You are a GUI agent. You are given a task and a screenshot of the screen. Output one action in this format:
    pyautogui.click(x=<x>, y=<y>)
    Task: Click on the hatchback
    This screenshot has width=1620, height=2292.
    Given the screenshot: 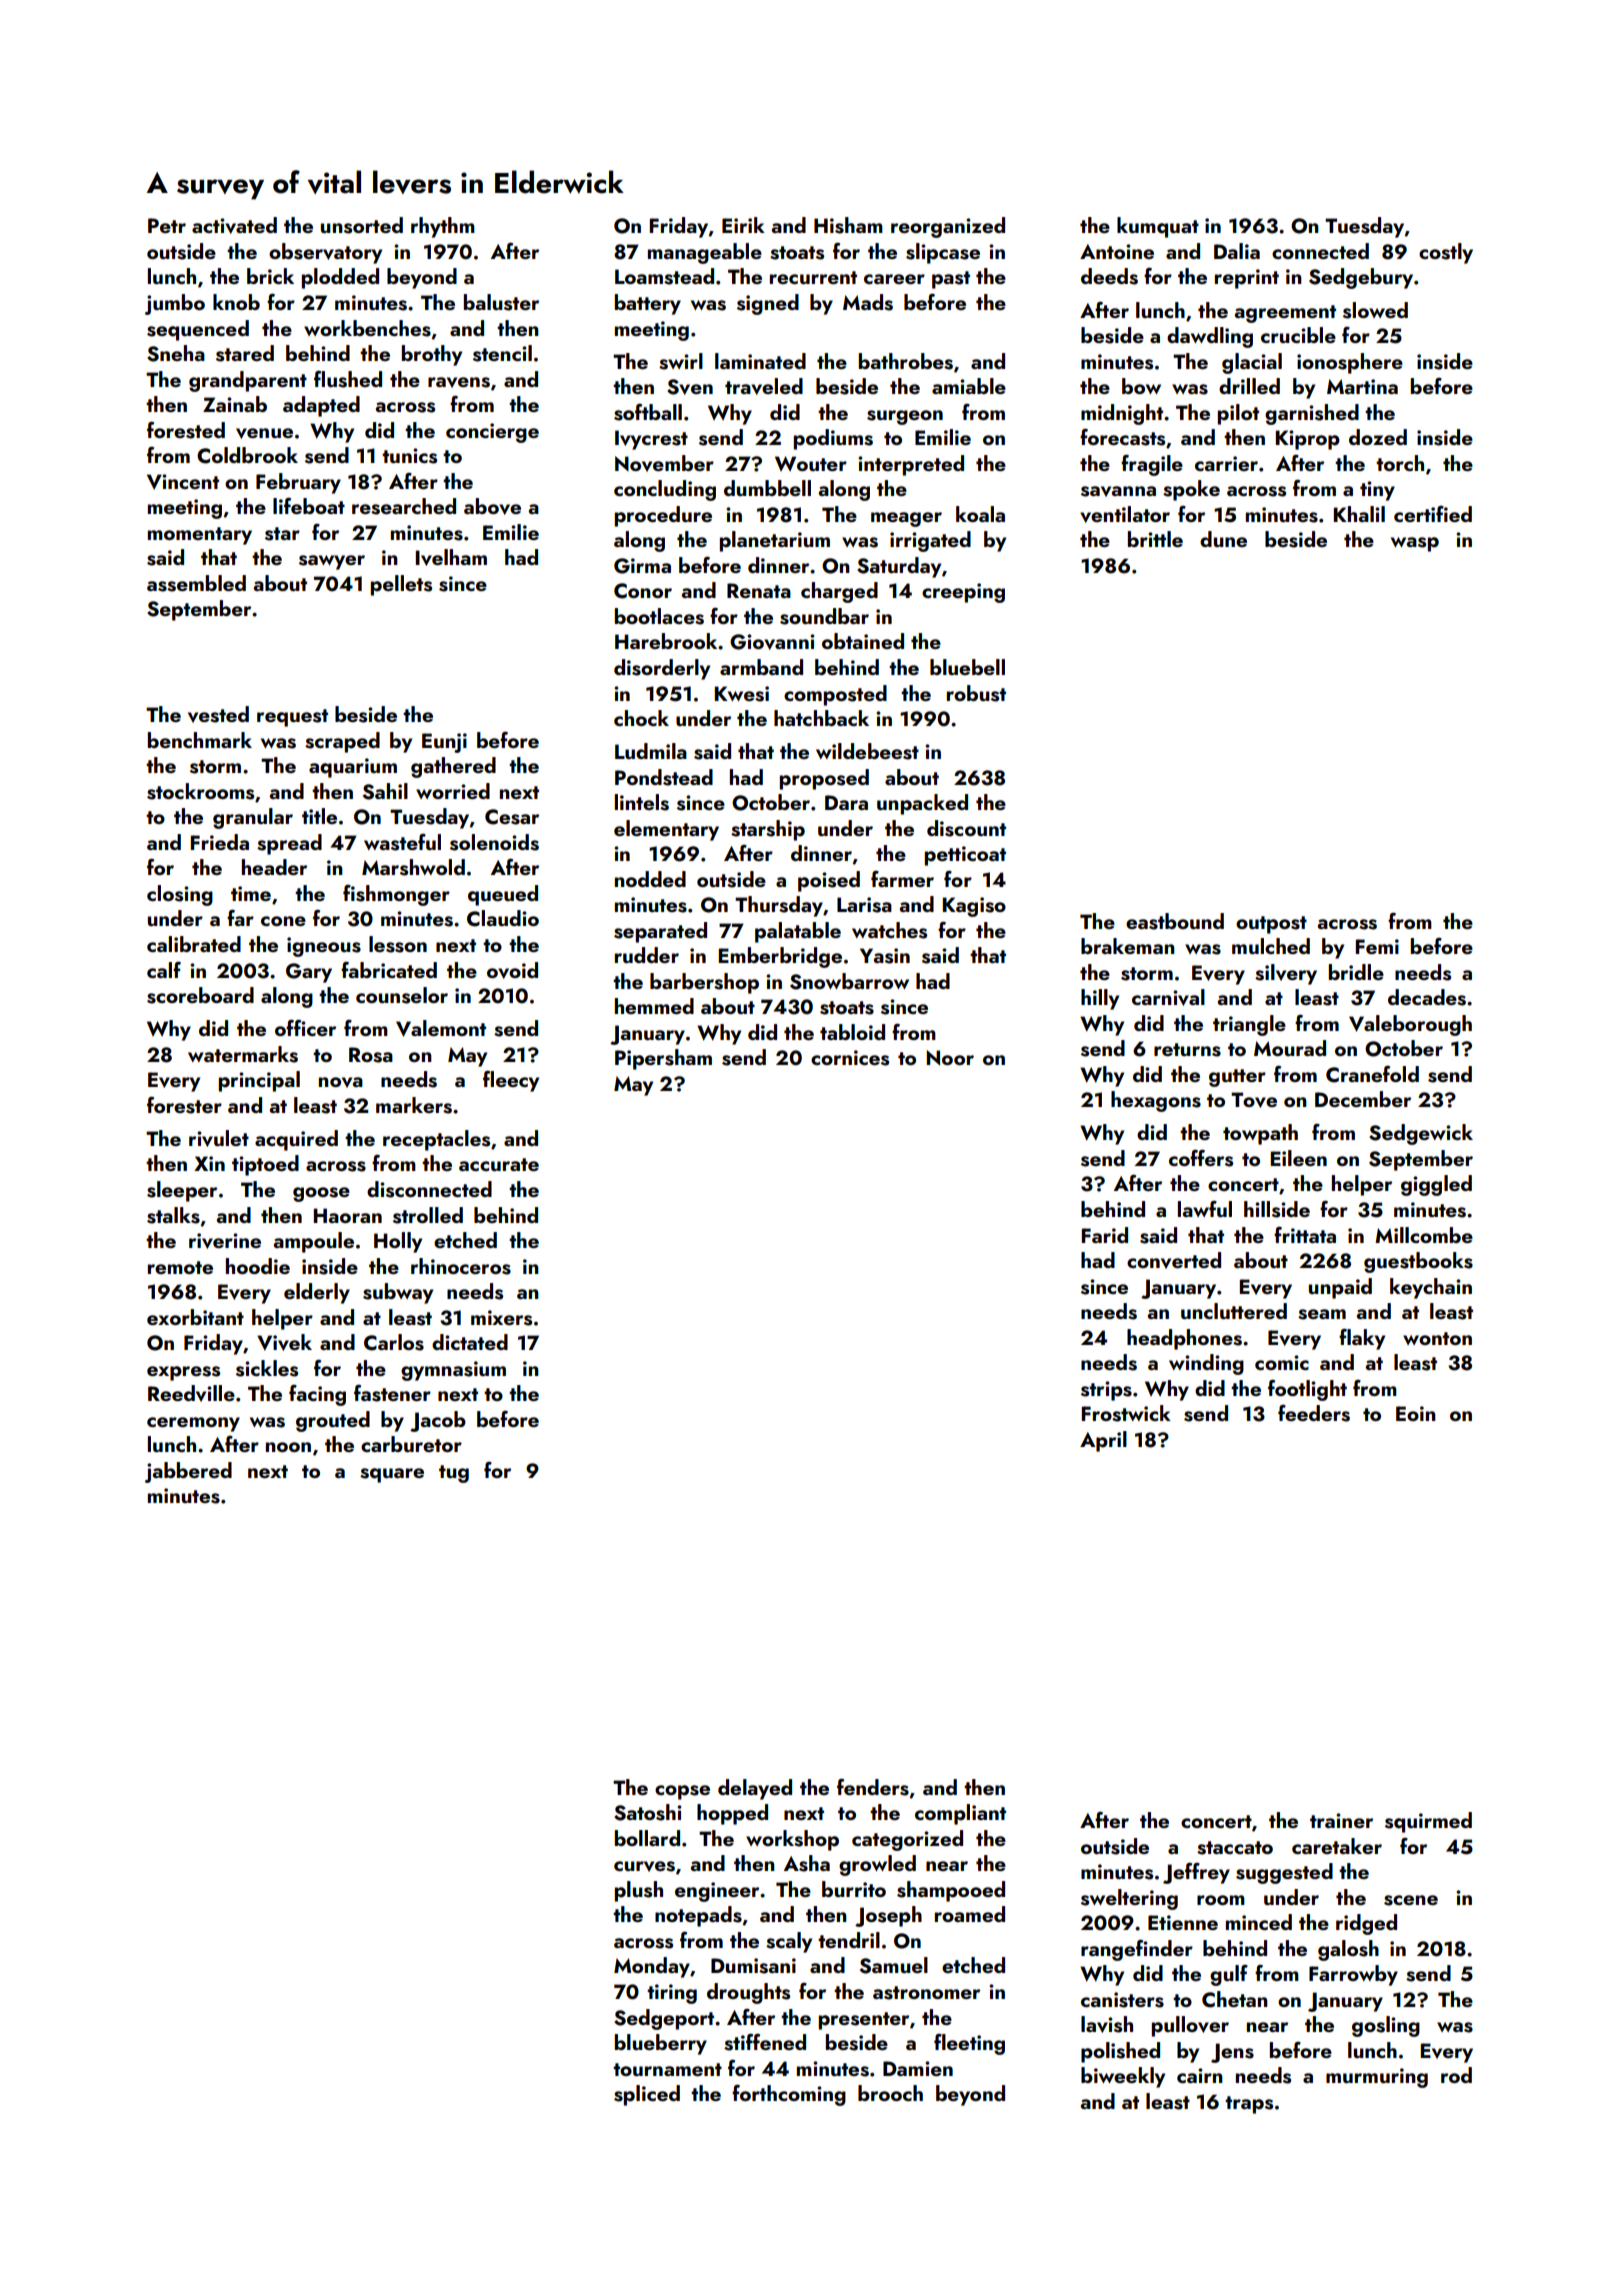 What is the action you would take?
    pyautogui.click(x=821, y=718)
